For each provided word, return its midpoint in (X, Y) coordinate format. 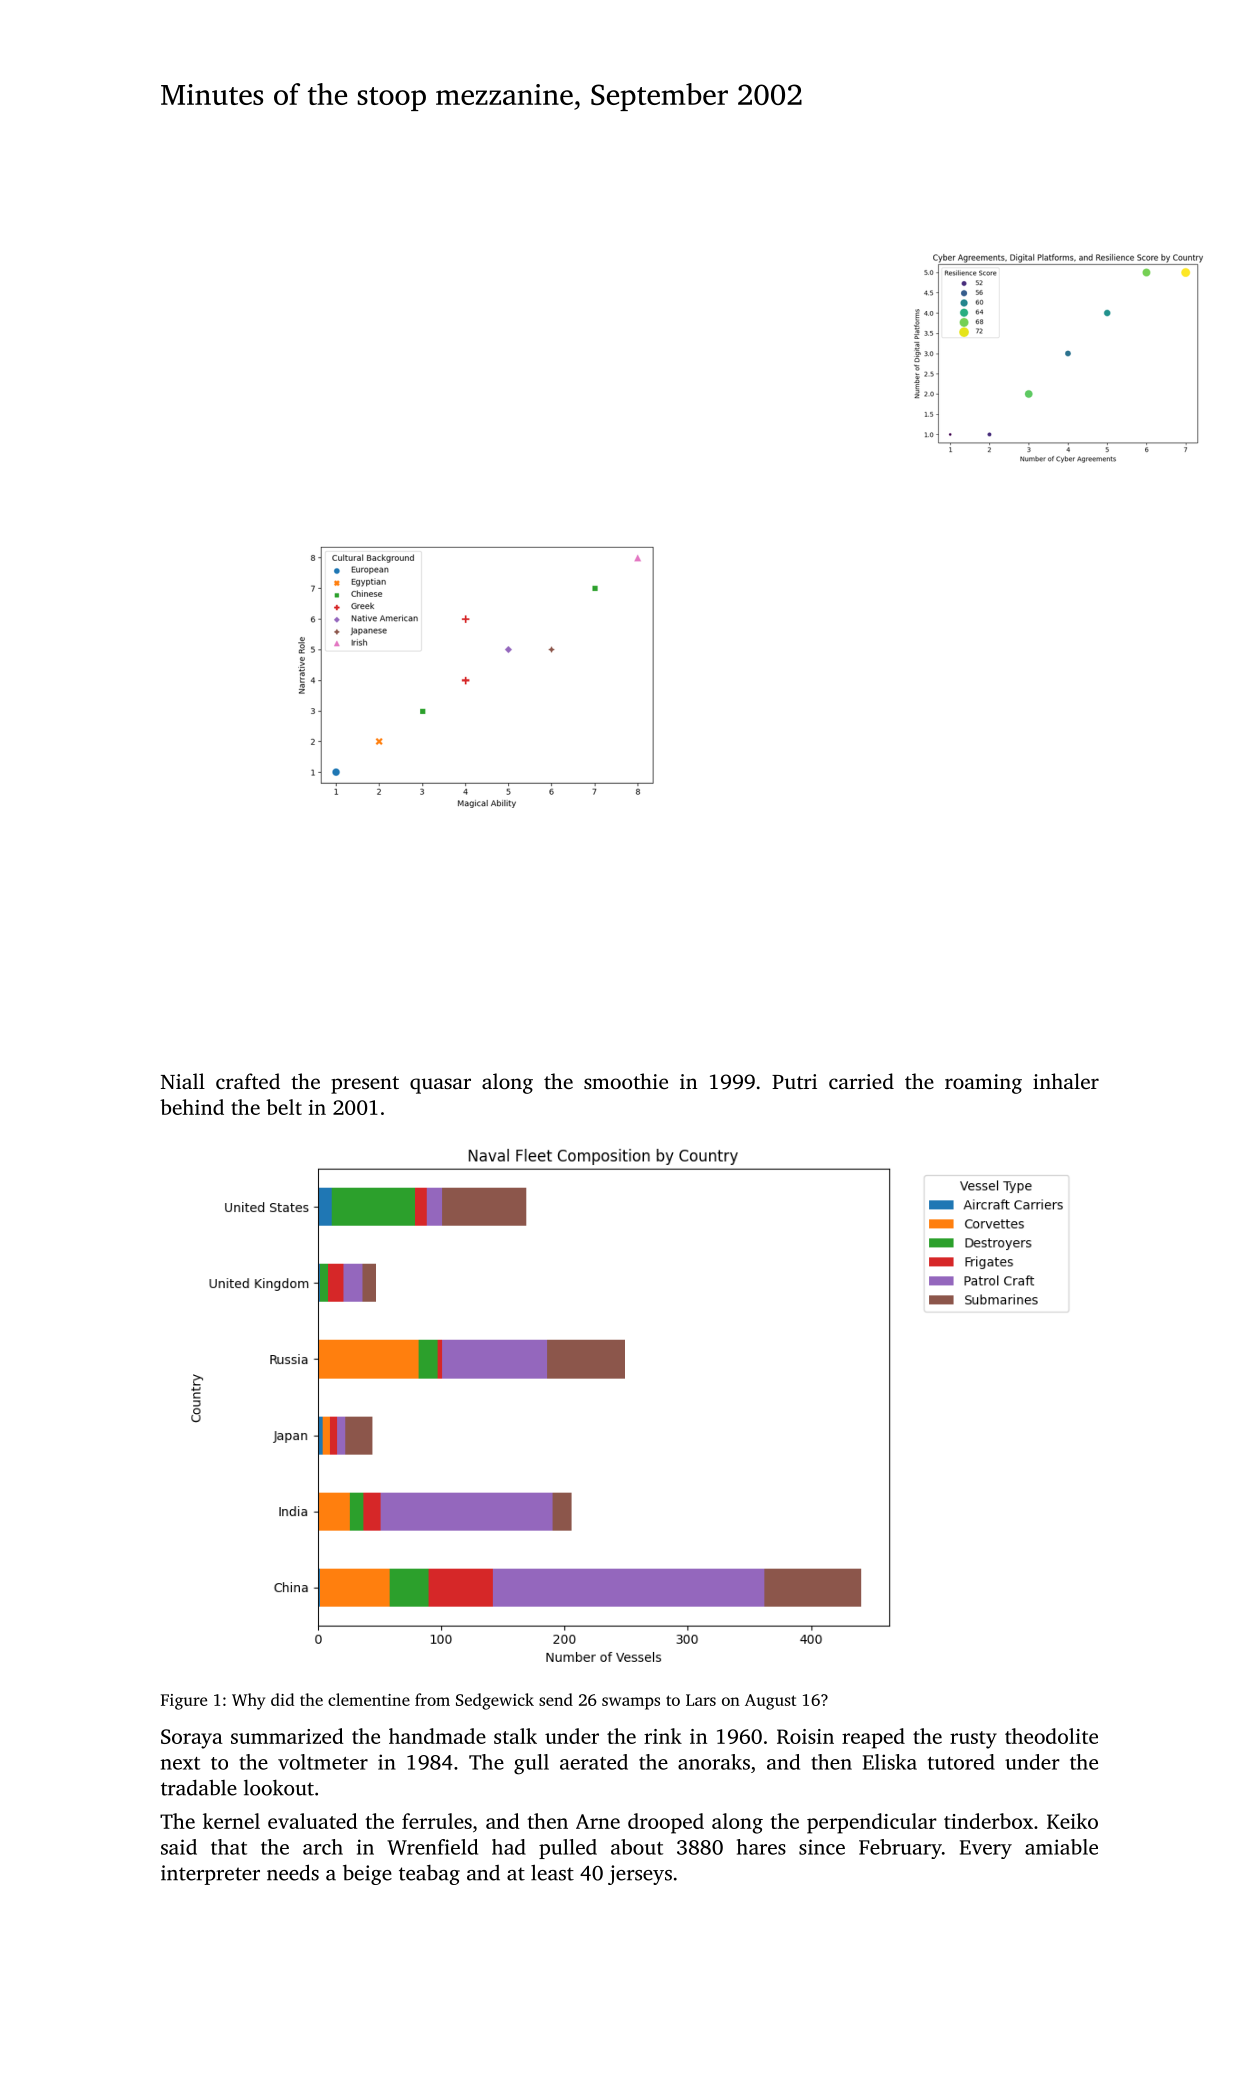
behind (192, 1107)
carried (861, 1081)
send (556, 1699)
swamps (631, 1703)
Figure (184, 1702)
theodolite (1051, 1736)
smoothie (626, 1081)
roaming (983, 1084)
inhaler (1066, 1081)
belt (284, 1107)
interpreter (210, 1875)
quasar (440, 1086)
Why (248, 1701)
